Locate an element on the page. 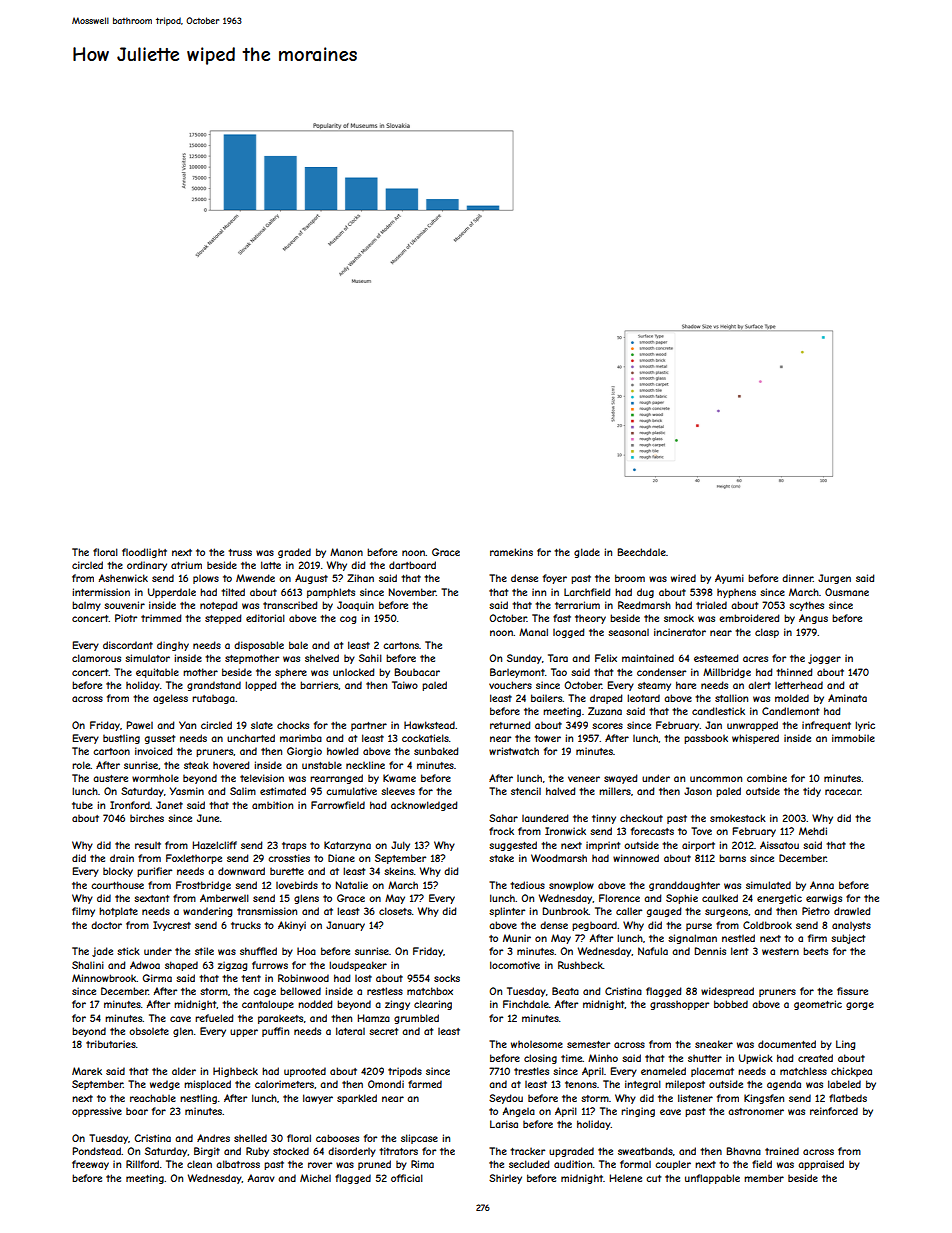  Zuzana is located at coordinates (605, 711).
